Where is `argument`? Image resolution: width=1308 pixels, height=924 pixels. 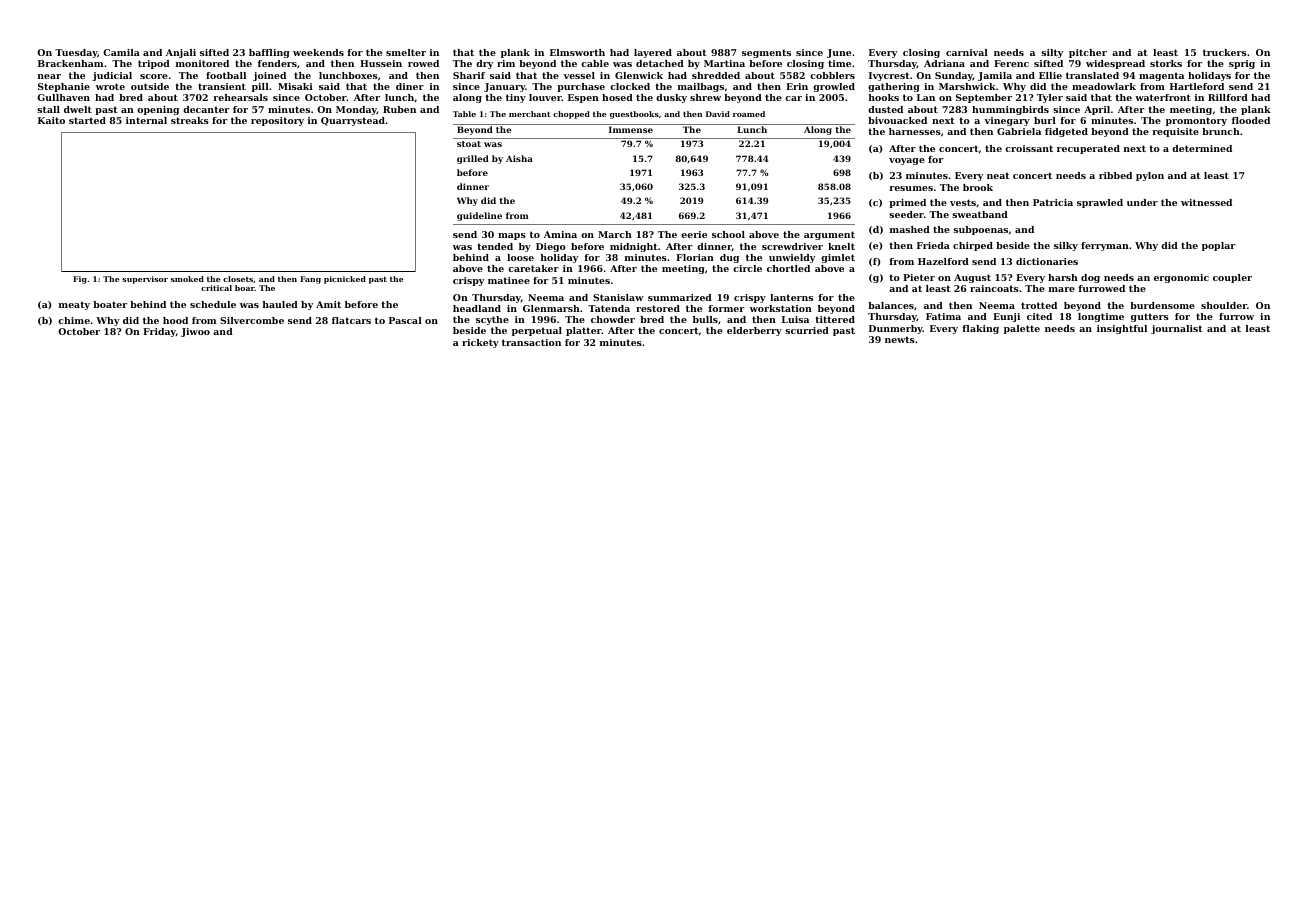 argument is located at coordinates (829, 235).
